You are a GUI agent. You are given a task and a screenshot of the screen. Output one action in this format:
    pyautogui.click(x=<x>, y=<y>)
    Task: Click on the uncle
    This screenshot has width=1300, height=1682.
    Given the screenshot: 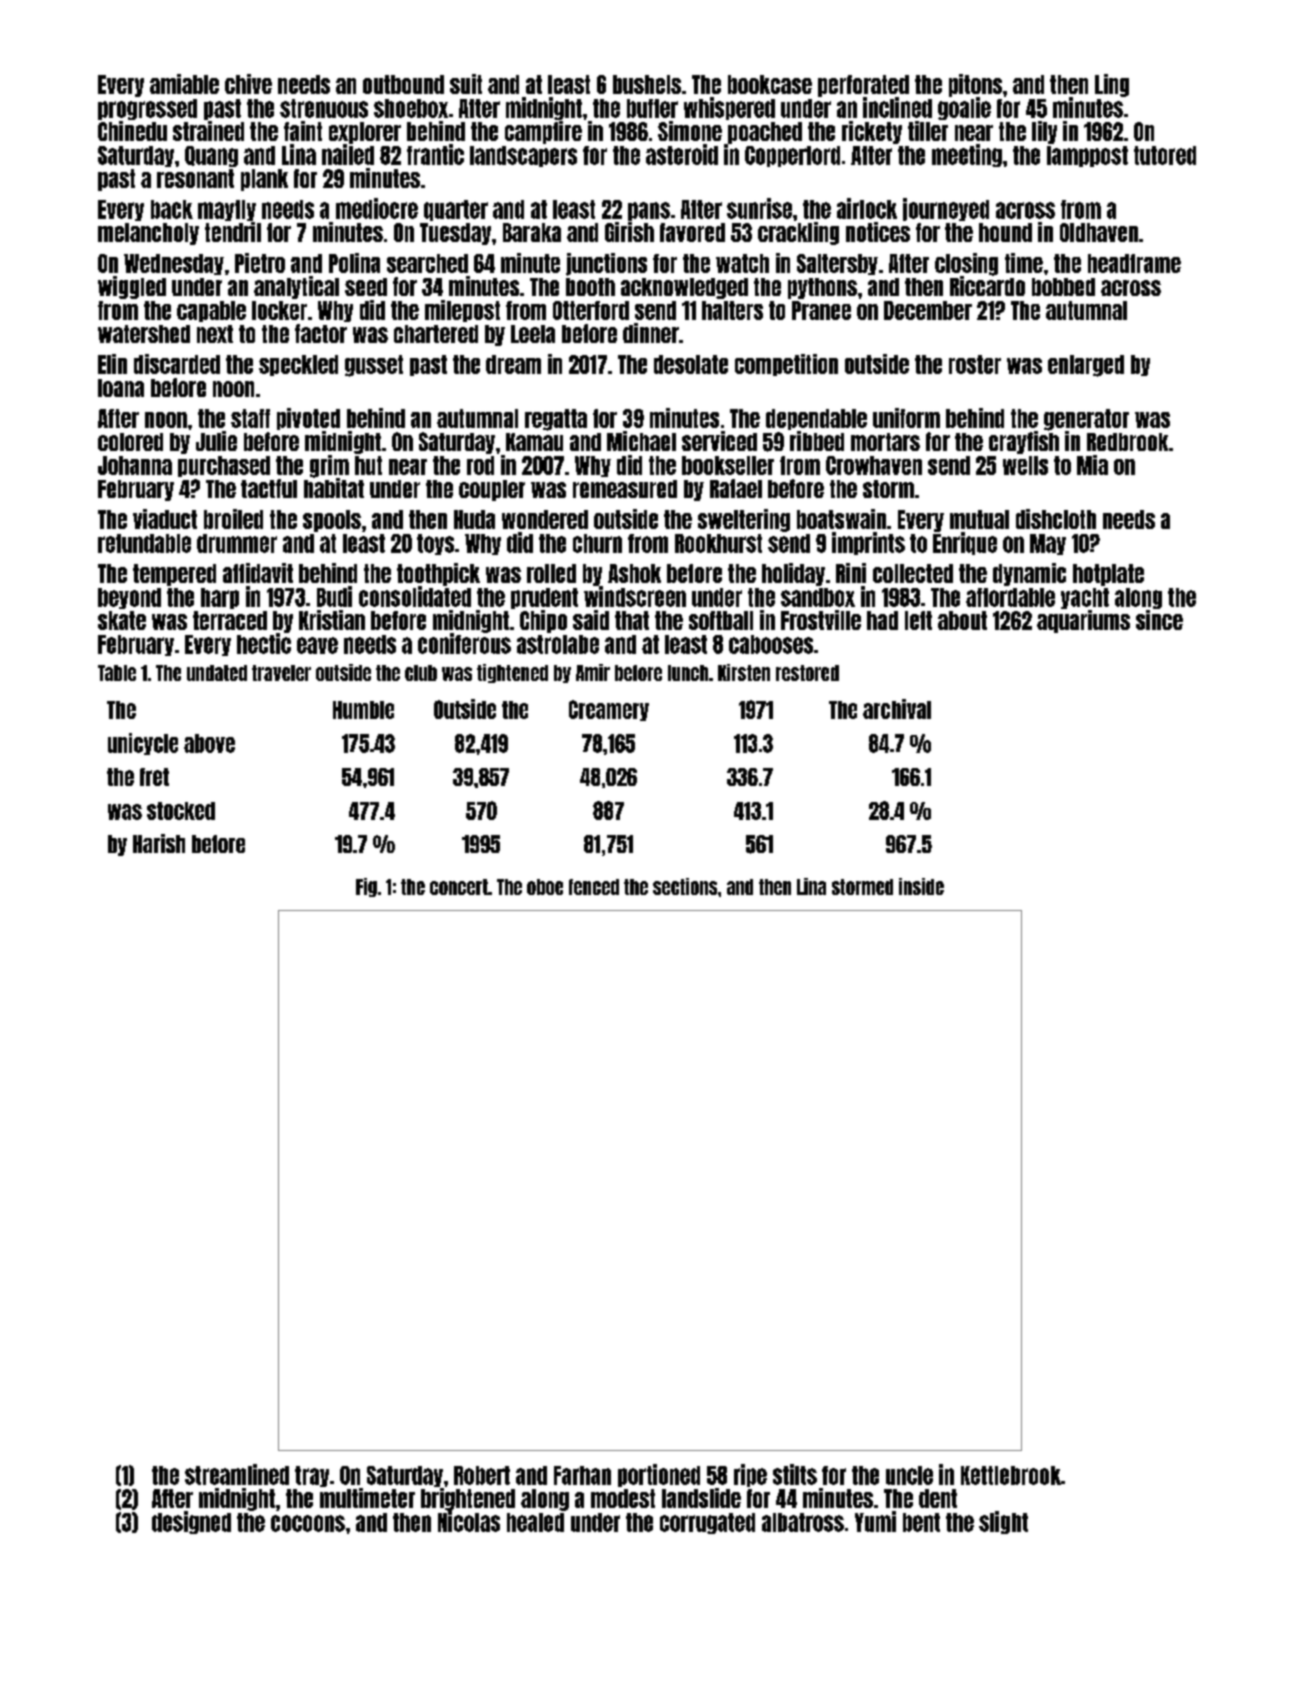 What is the action you would take?
    pyautogui.click(x=909, y=1475)
